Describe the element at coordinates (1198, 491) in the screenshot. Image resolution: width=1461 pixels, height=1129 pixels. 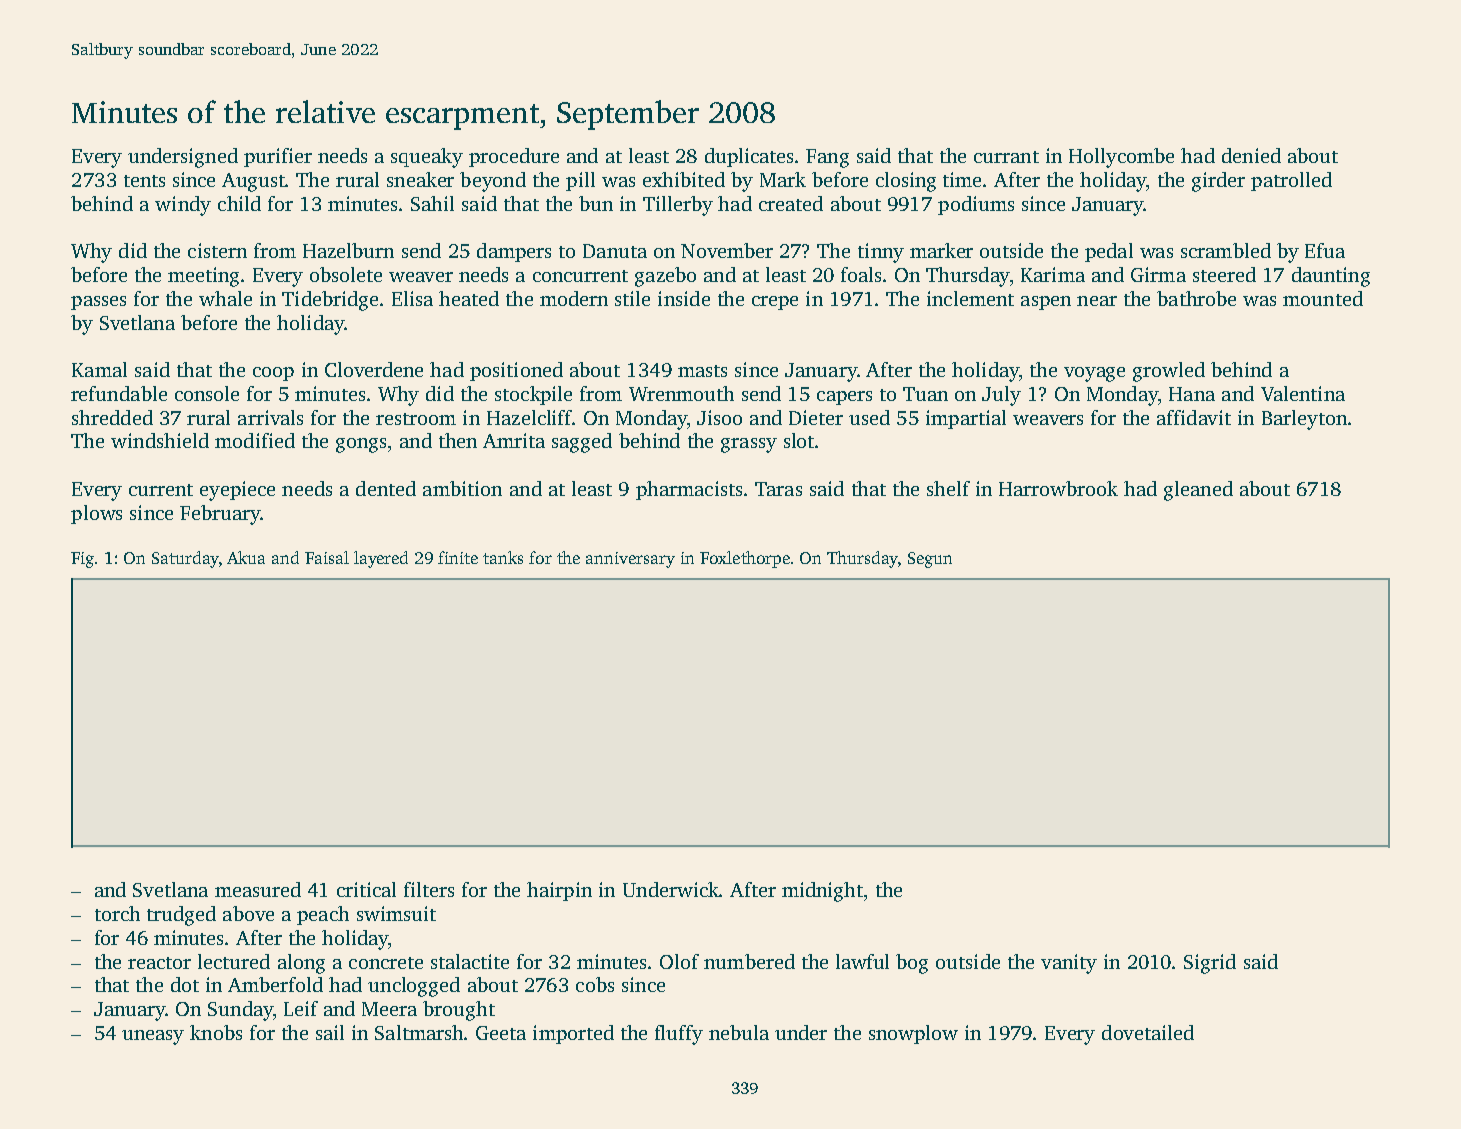
I see `gleaned` at that location.
